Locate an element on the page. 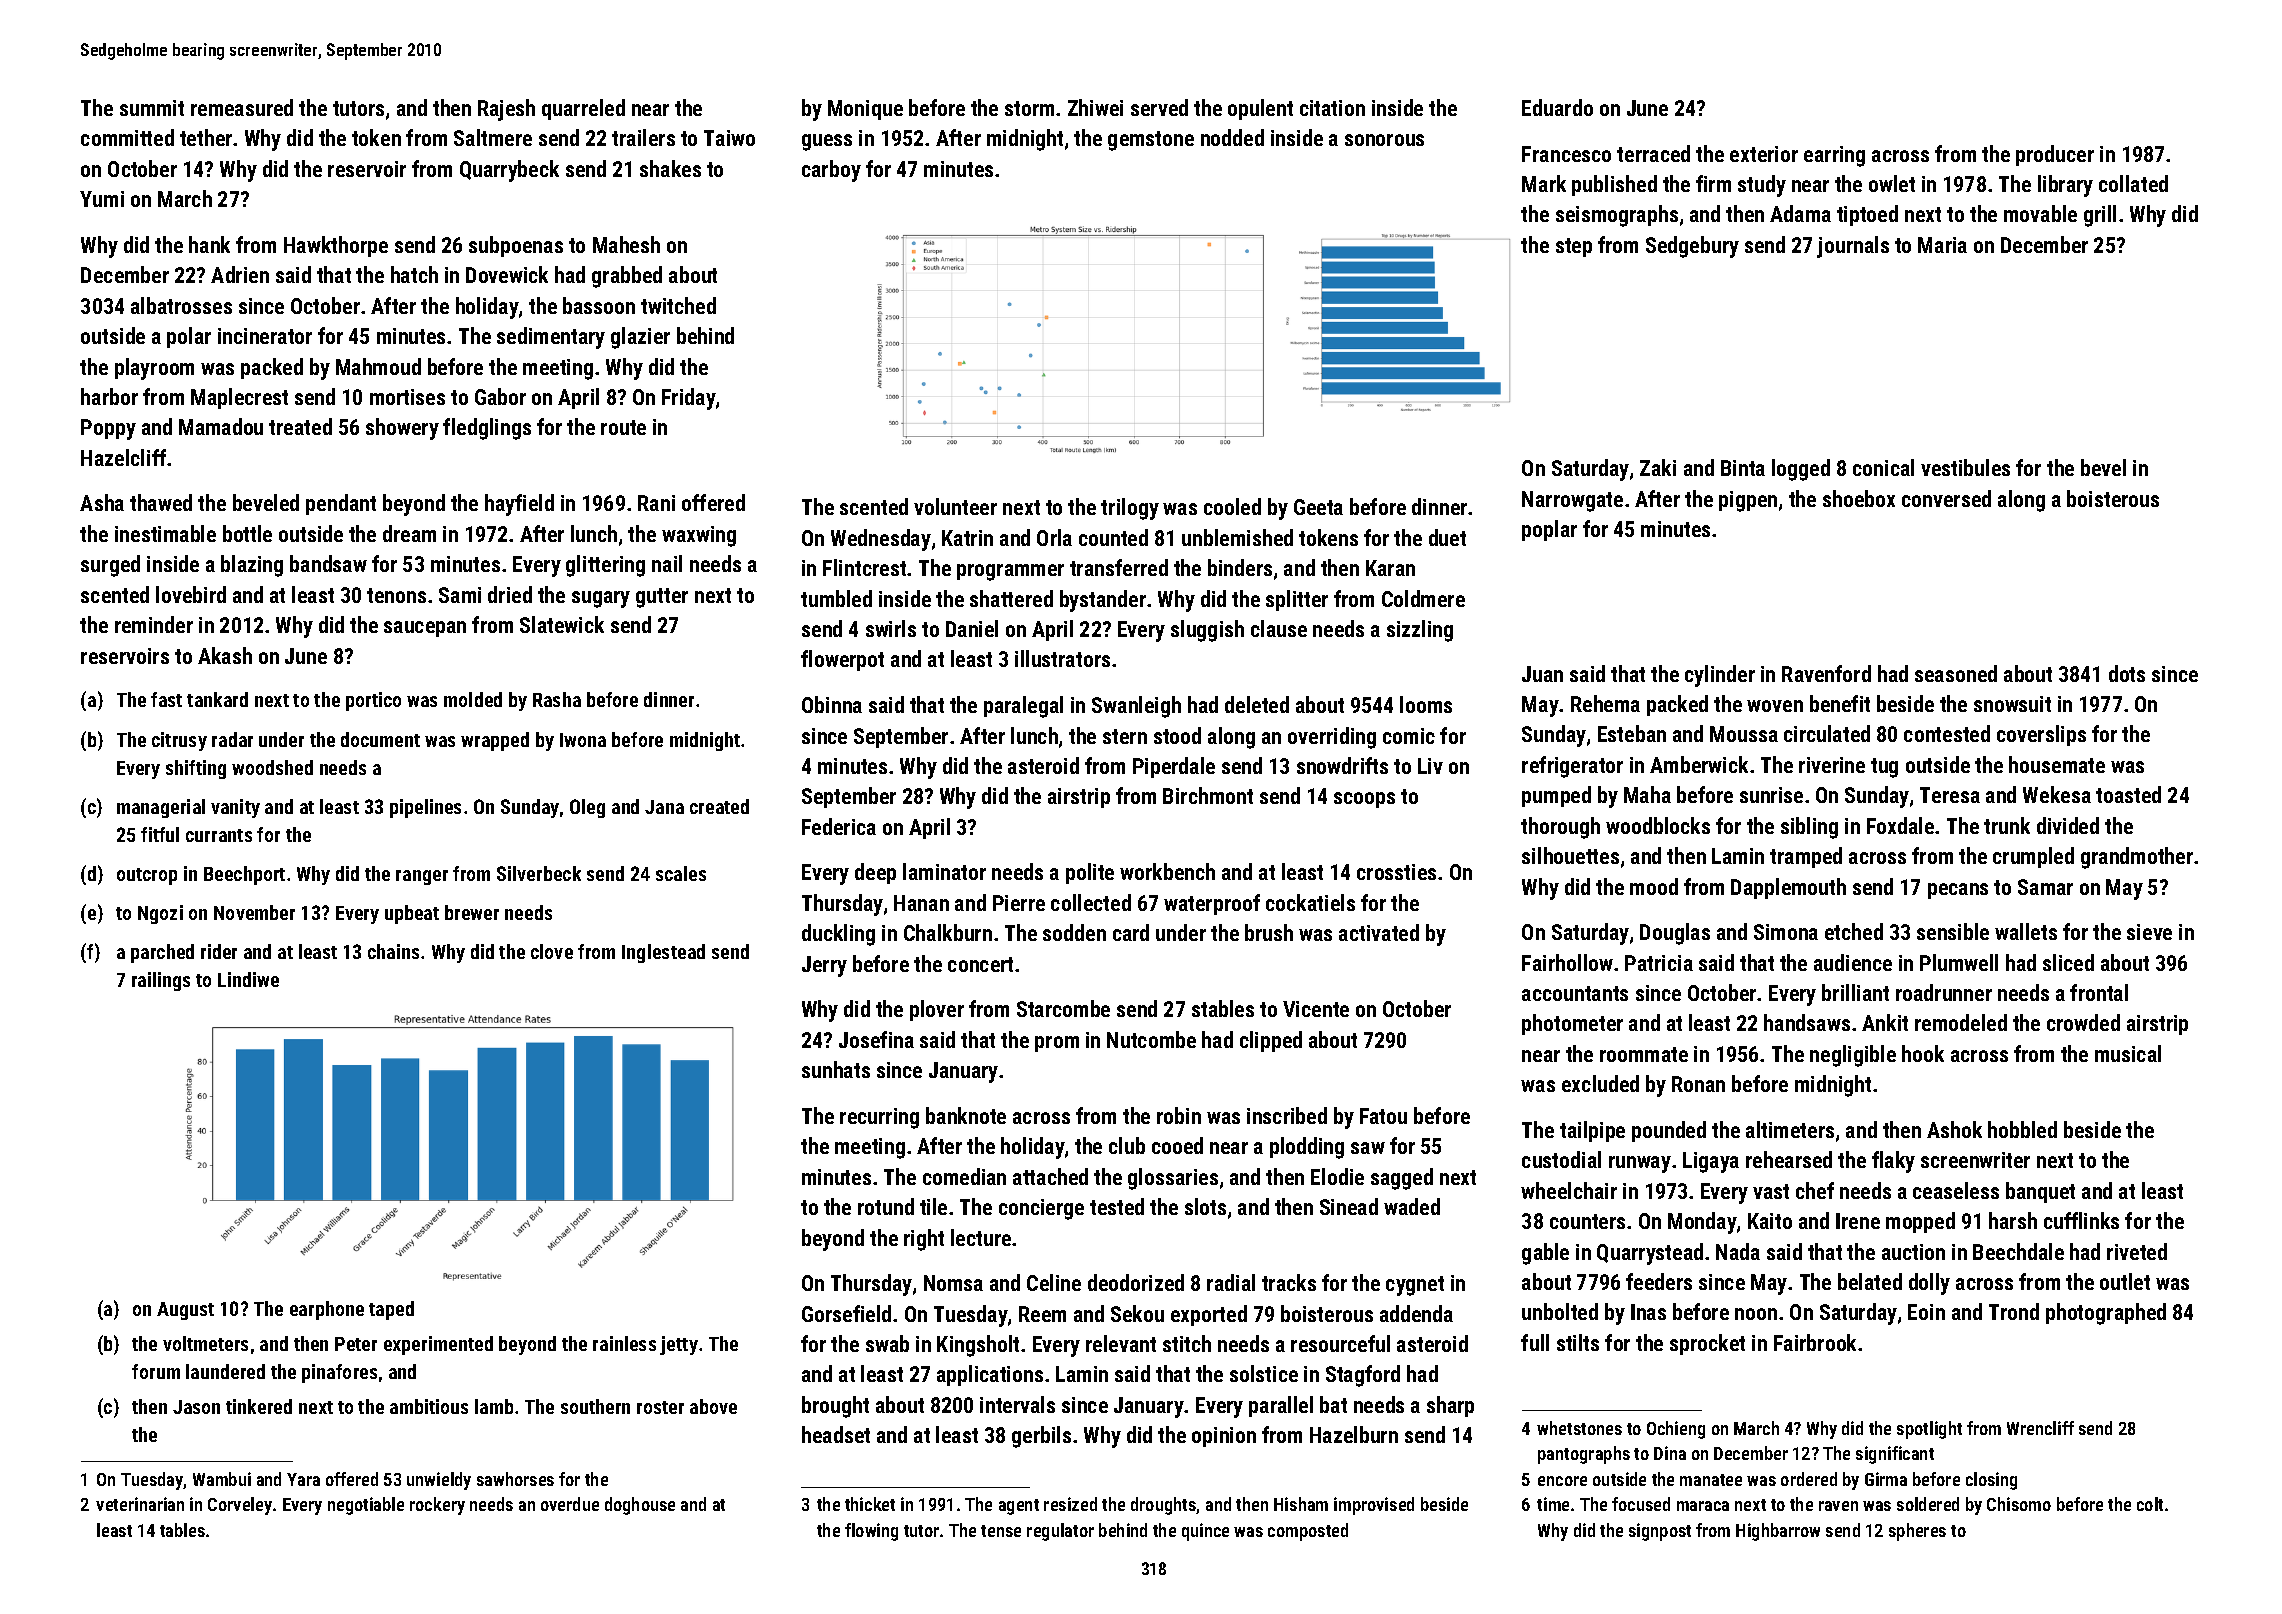 This page has height=1614, width=2282. sieve is located at coordinates (2149, 932).
